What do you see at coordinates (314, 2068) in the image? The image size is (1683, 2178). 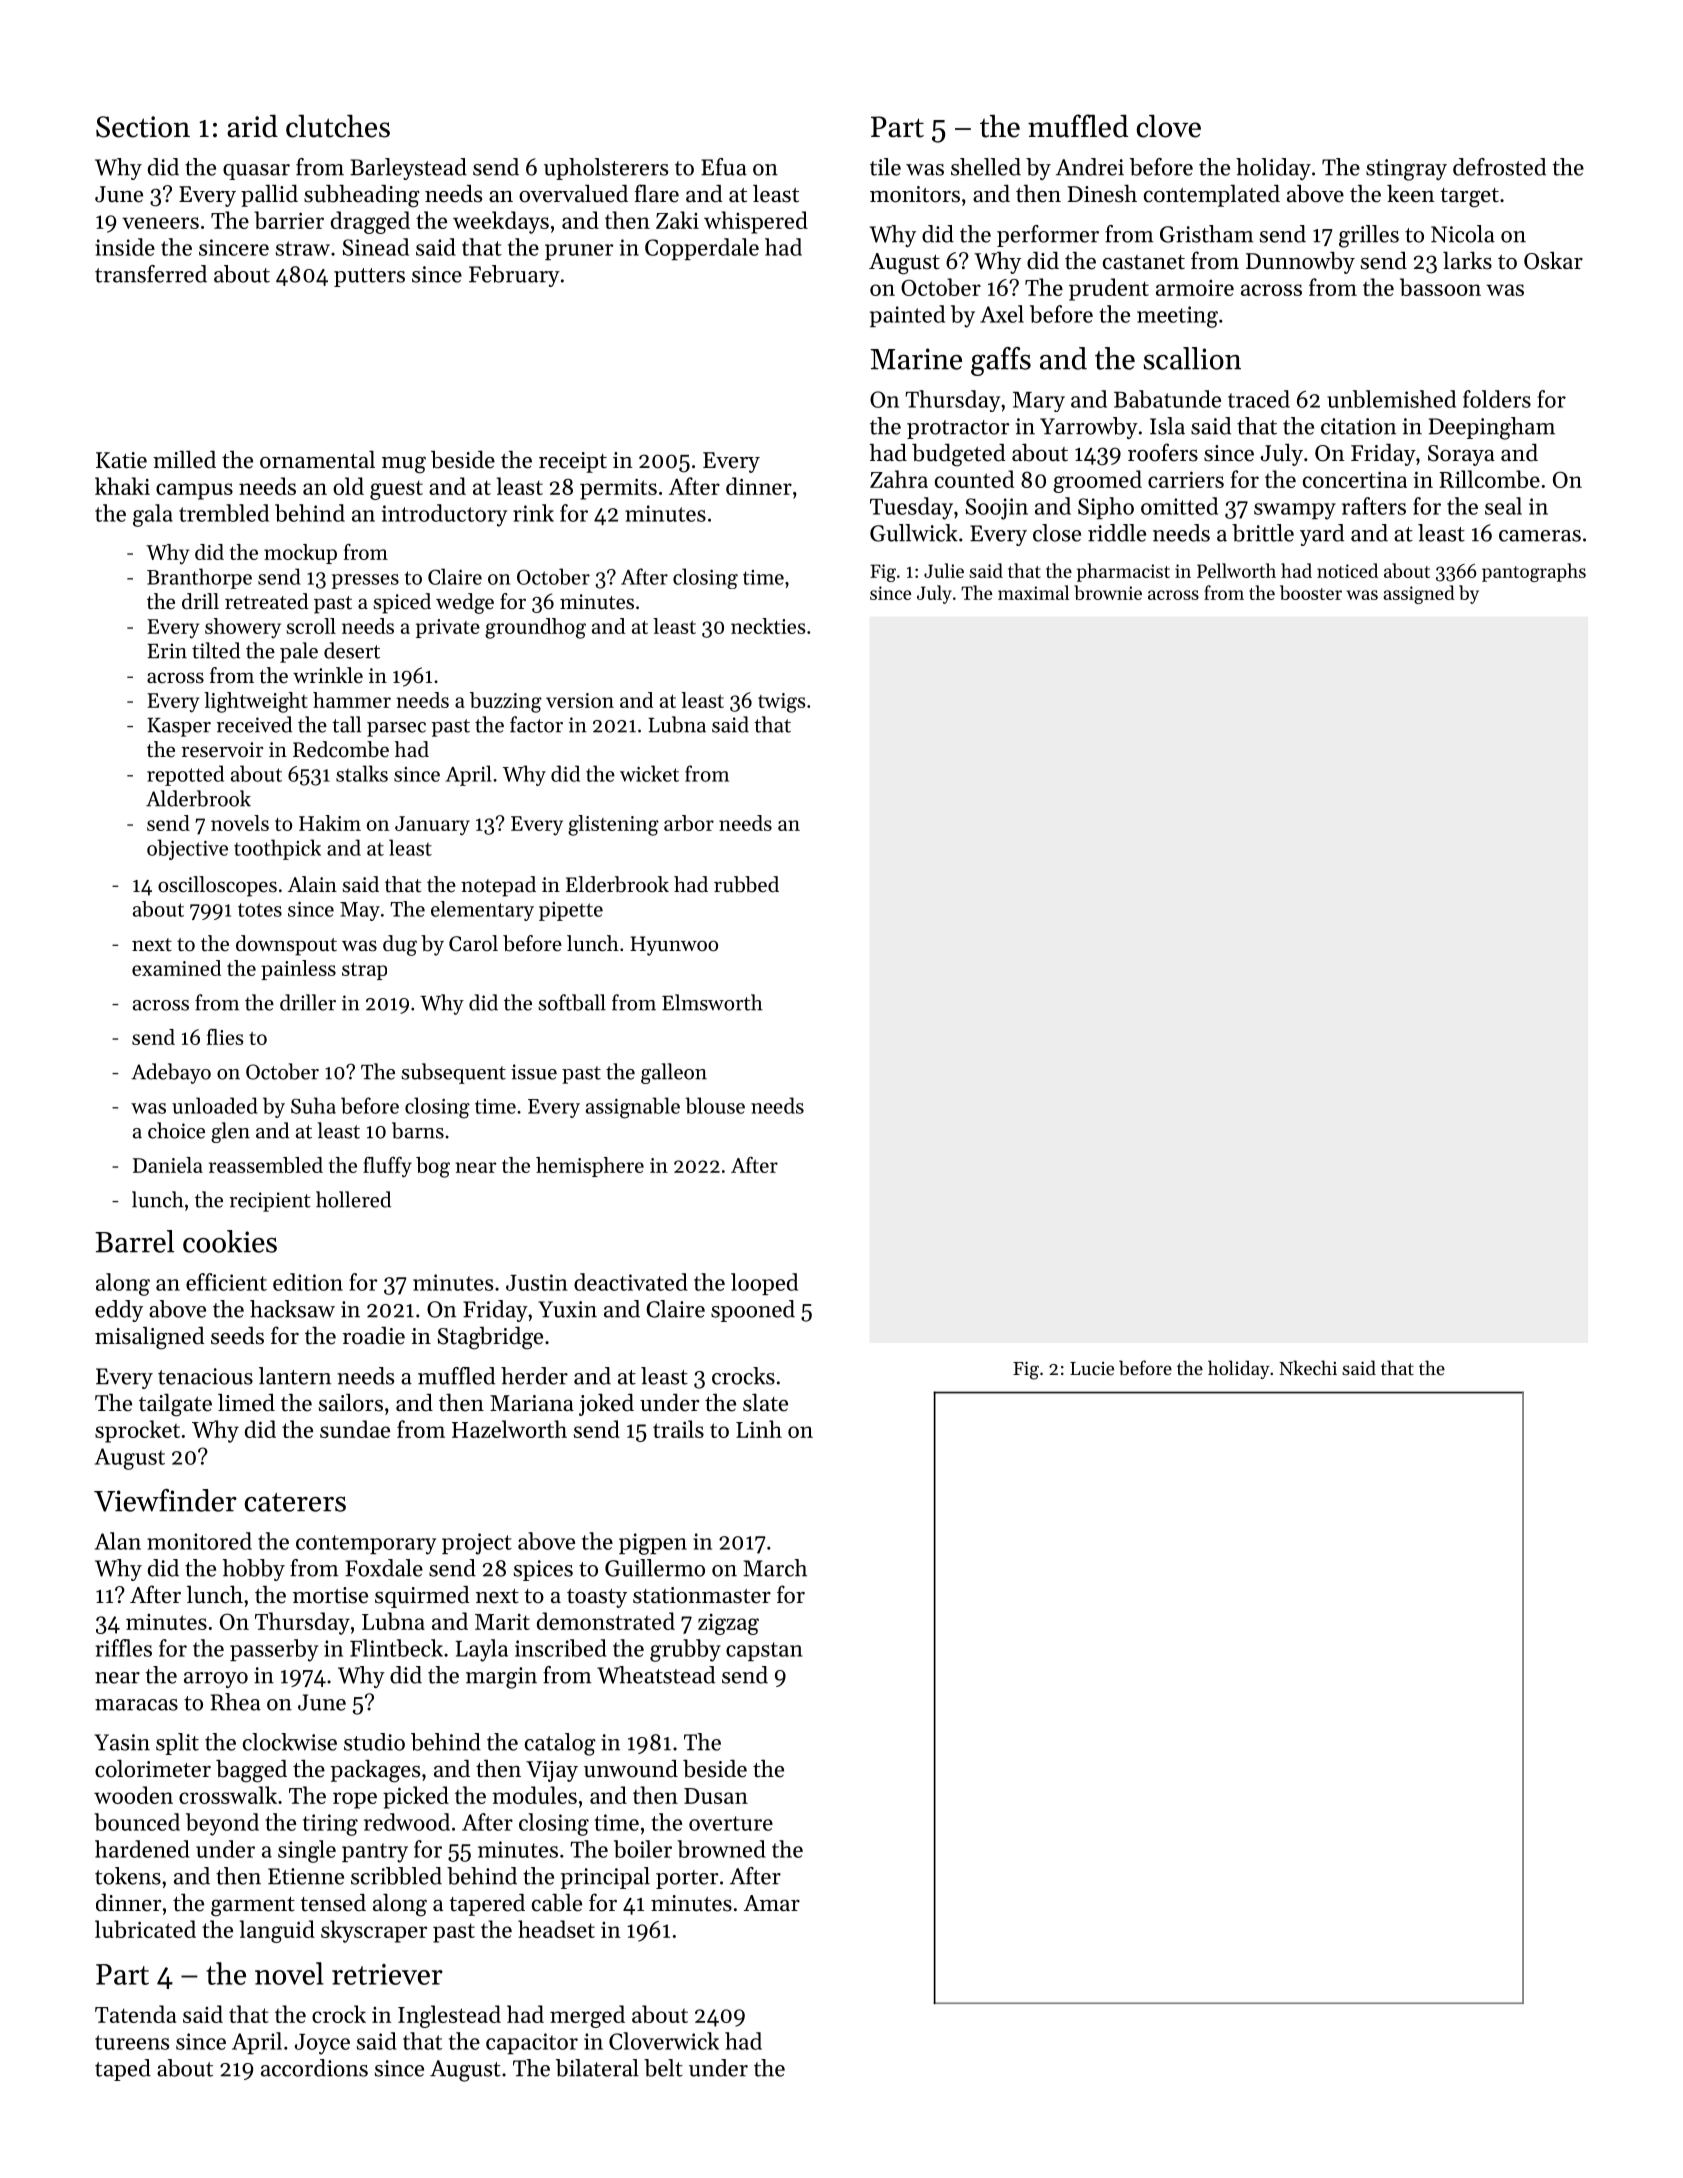 I see `accordions` at bounding box center [314, 2068].
